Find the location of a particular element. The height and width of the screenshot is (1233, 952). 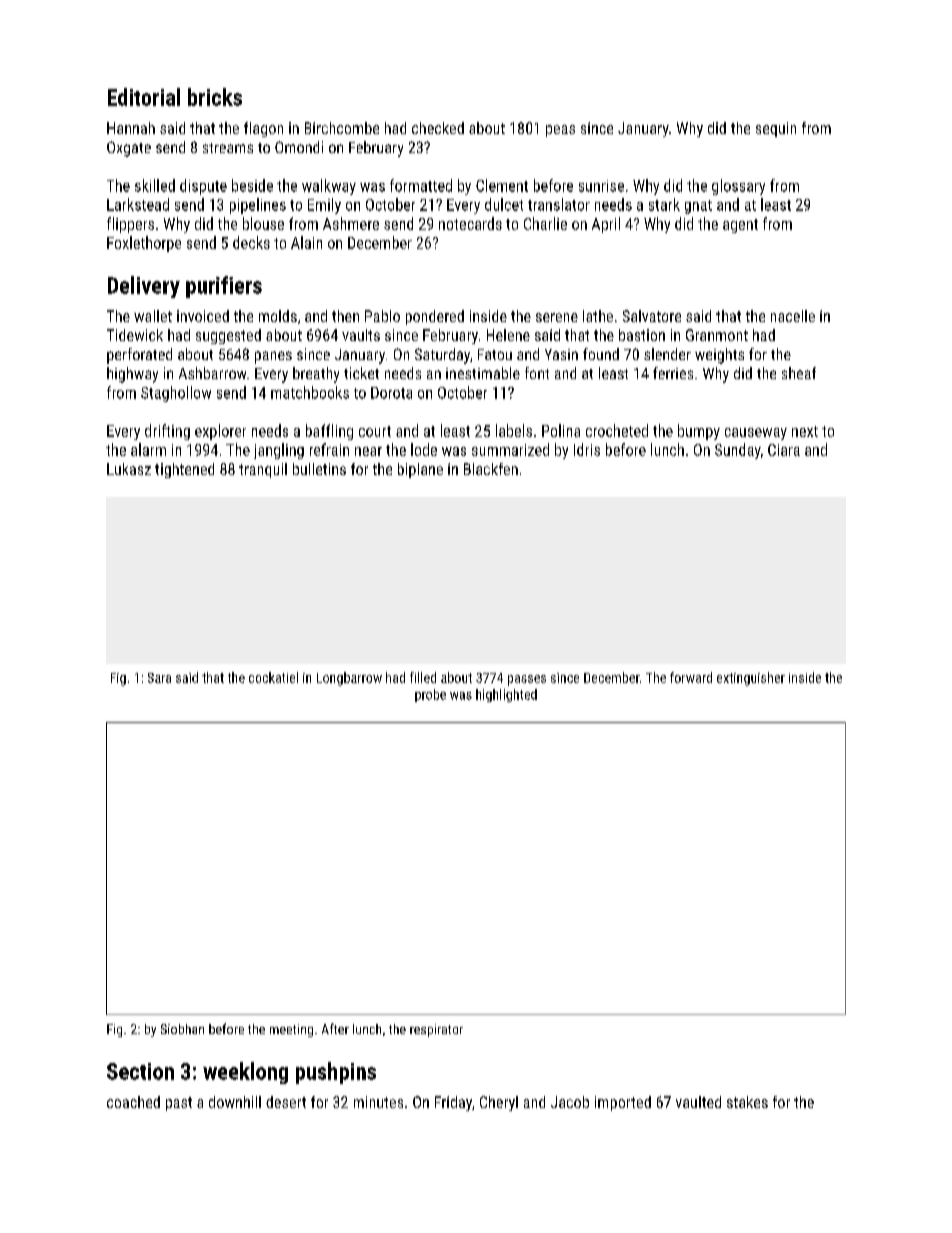

extinguisher is located at coordinates (751, 679).
